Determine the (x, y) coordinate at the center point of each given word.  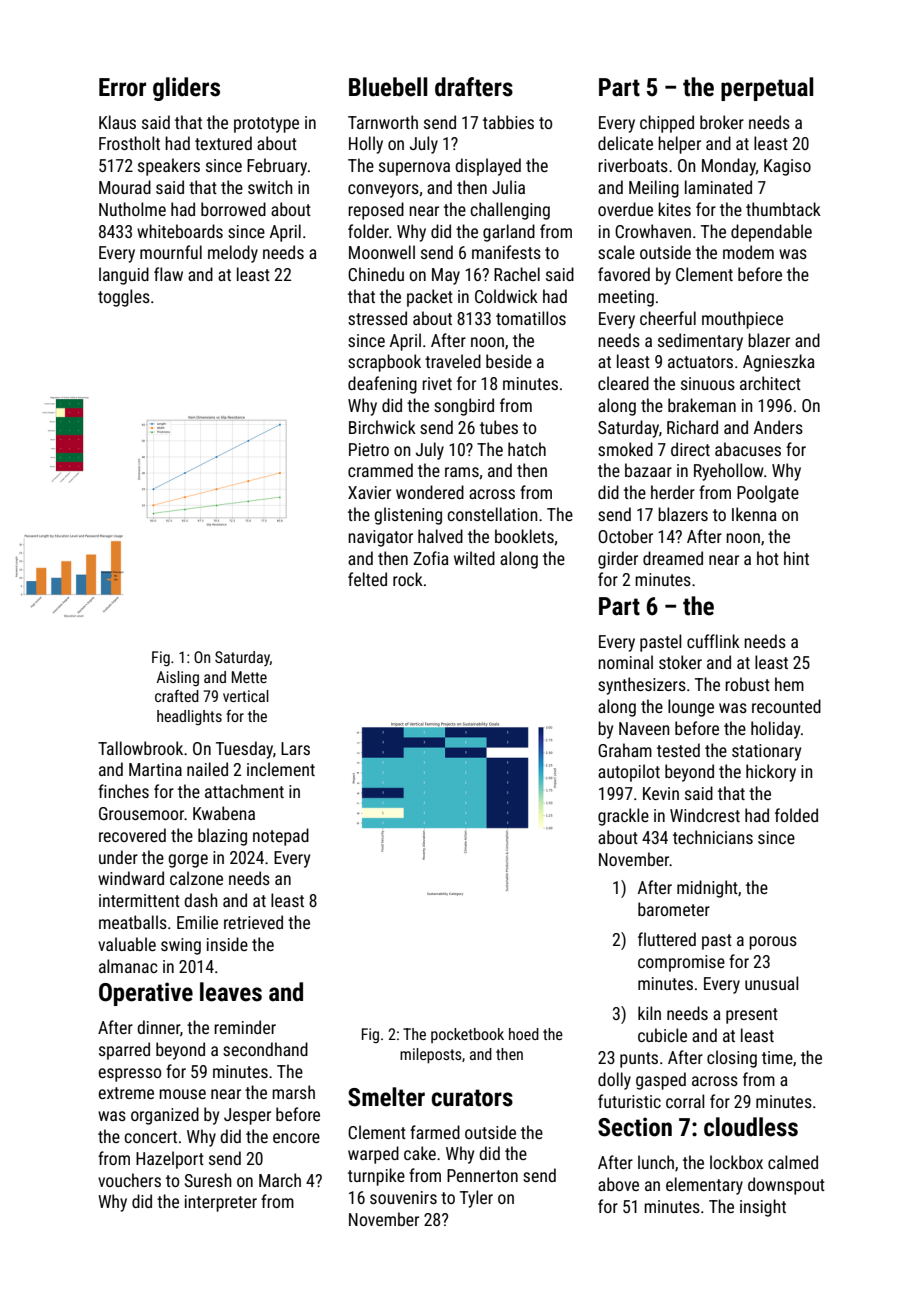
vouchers (129, 1180)
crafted (177, 696)
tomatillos (531, 318)
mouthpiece (742, 320)
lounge (691, 708)
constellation (492, 514)
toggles (124, 298)
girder (618, 560)
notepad (281, 837)
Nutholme (132, 209)
